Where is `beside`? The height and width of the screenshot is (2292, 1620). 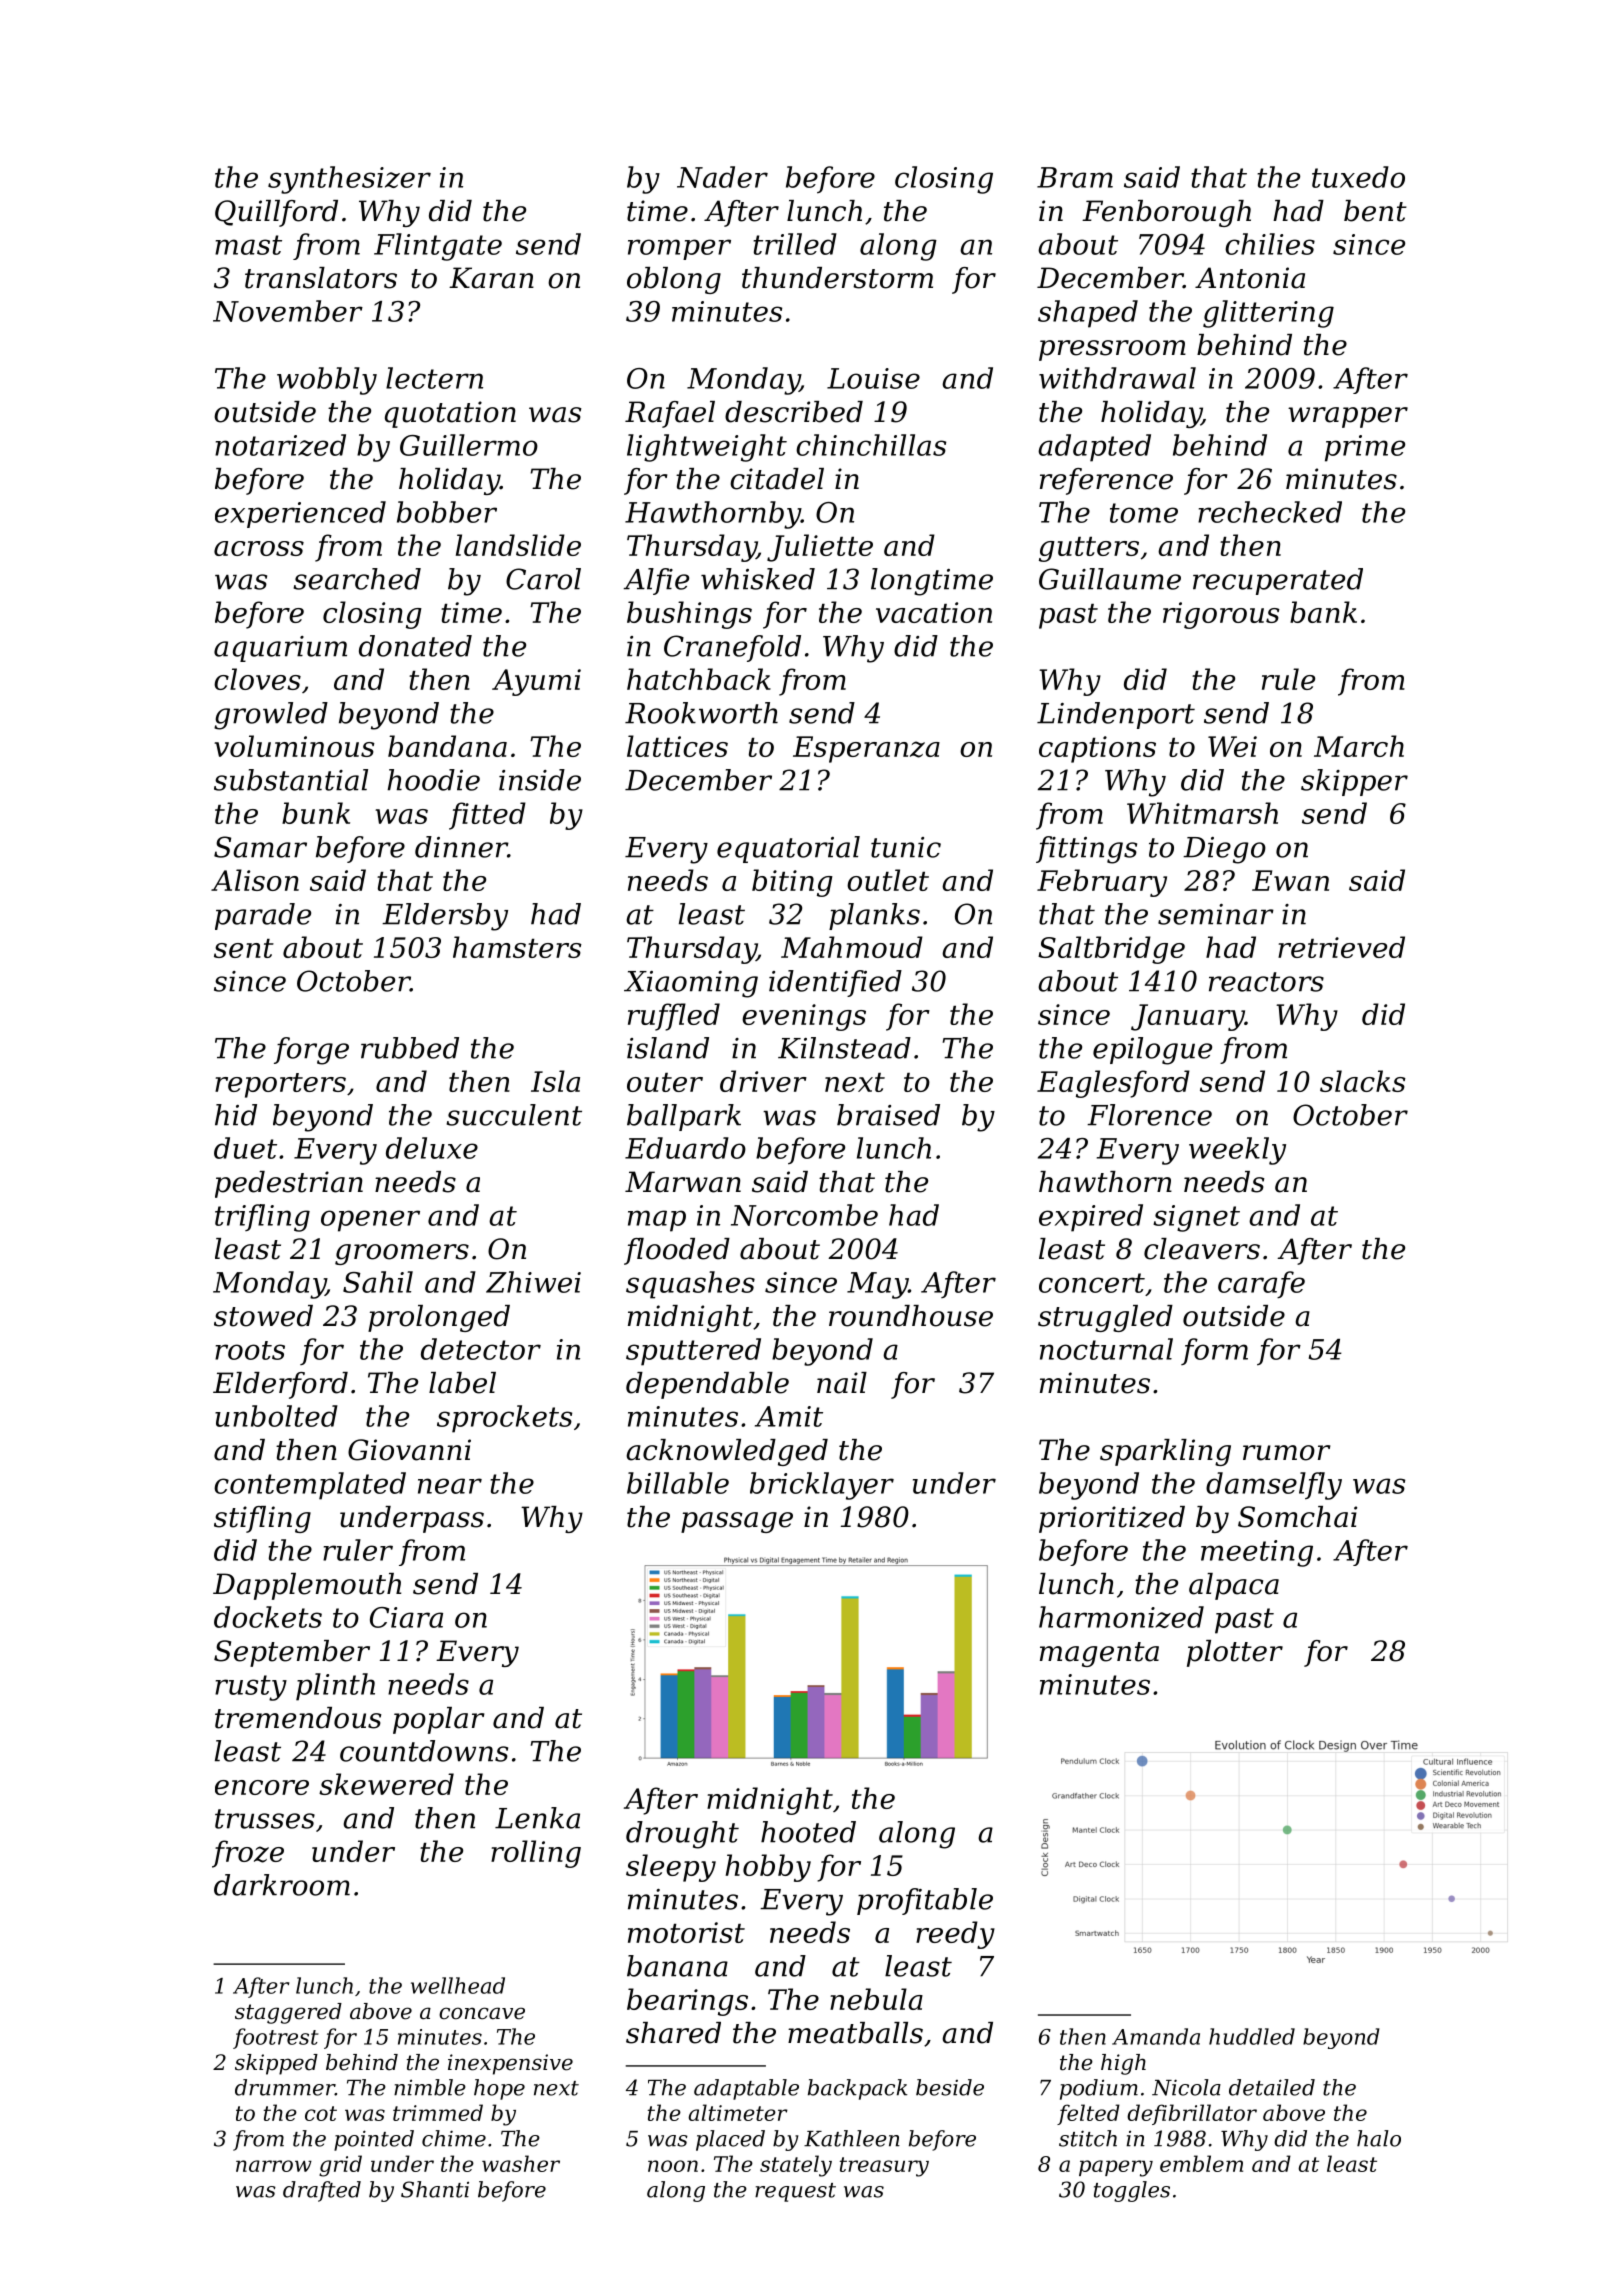 beside is located at coordinates (950, 2087).
